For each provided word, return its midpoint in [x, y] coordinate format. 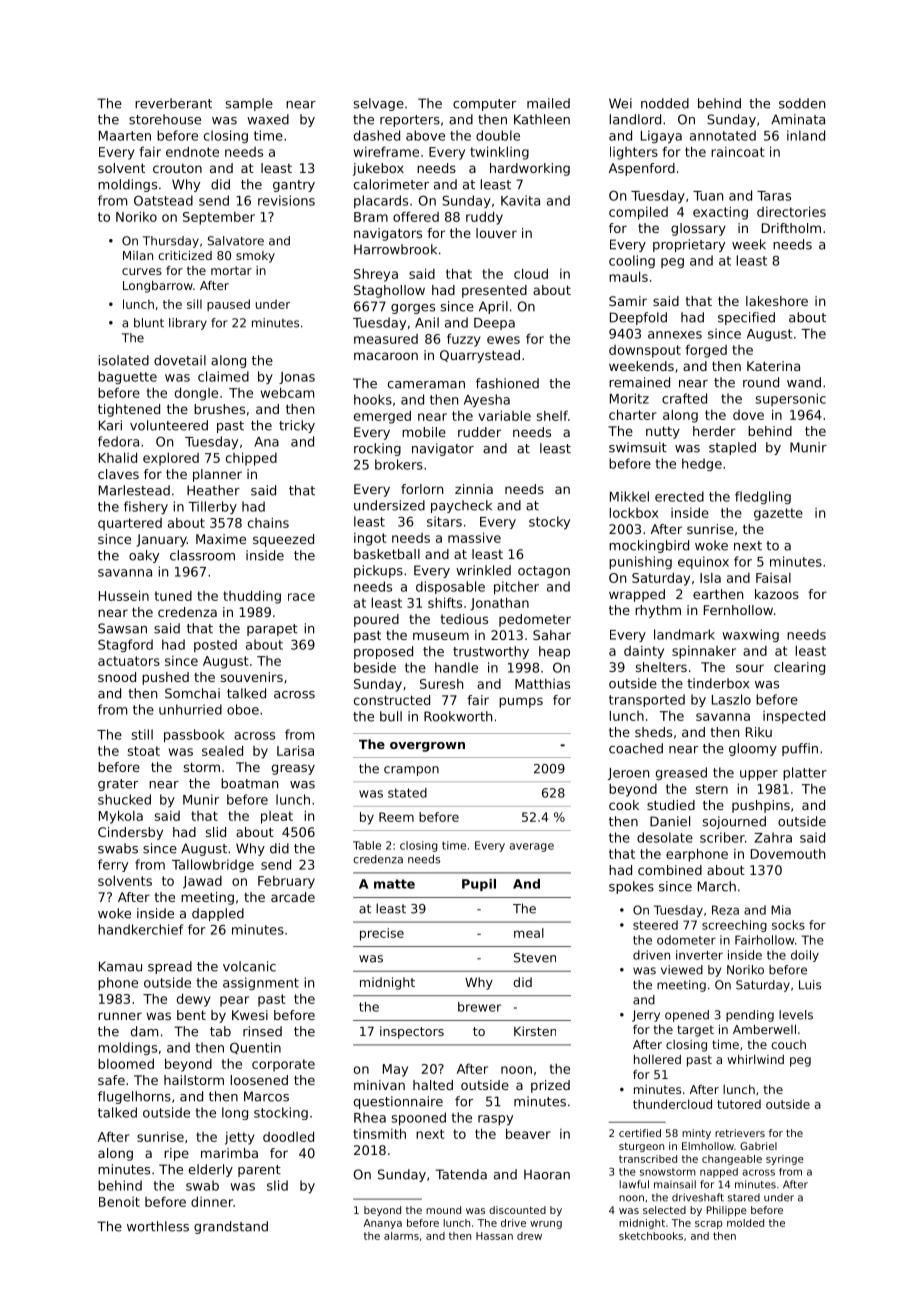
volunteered [169, 425]
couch [788, 1044]
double [498, 135]
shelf [552, 415]
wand [804, 382]
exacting [720, 213]
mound [443, 1210]
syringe [785, 1160]
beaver [528, 1133]
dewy [194, 1000]
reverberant [173, 103]
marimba [229, 1153]
